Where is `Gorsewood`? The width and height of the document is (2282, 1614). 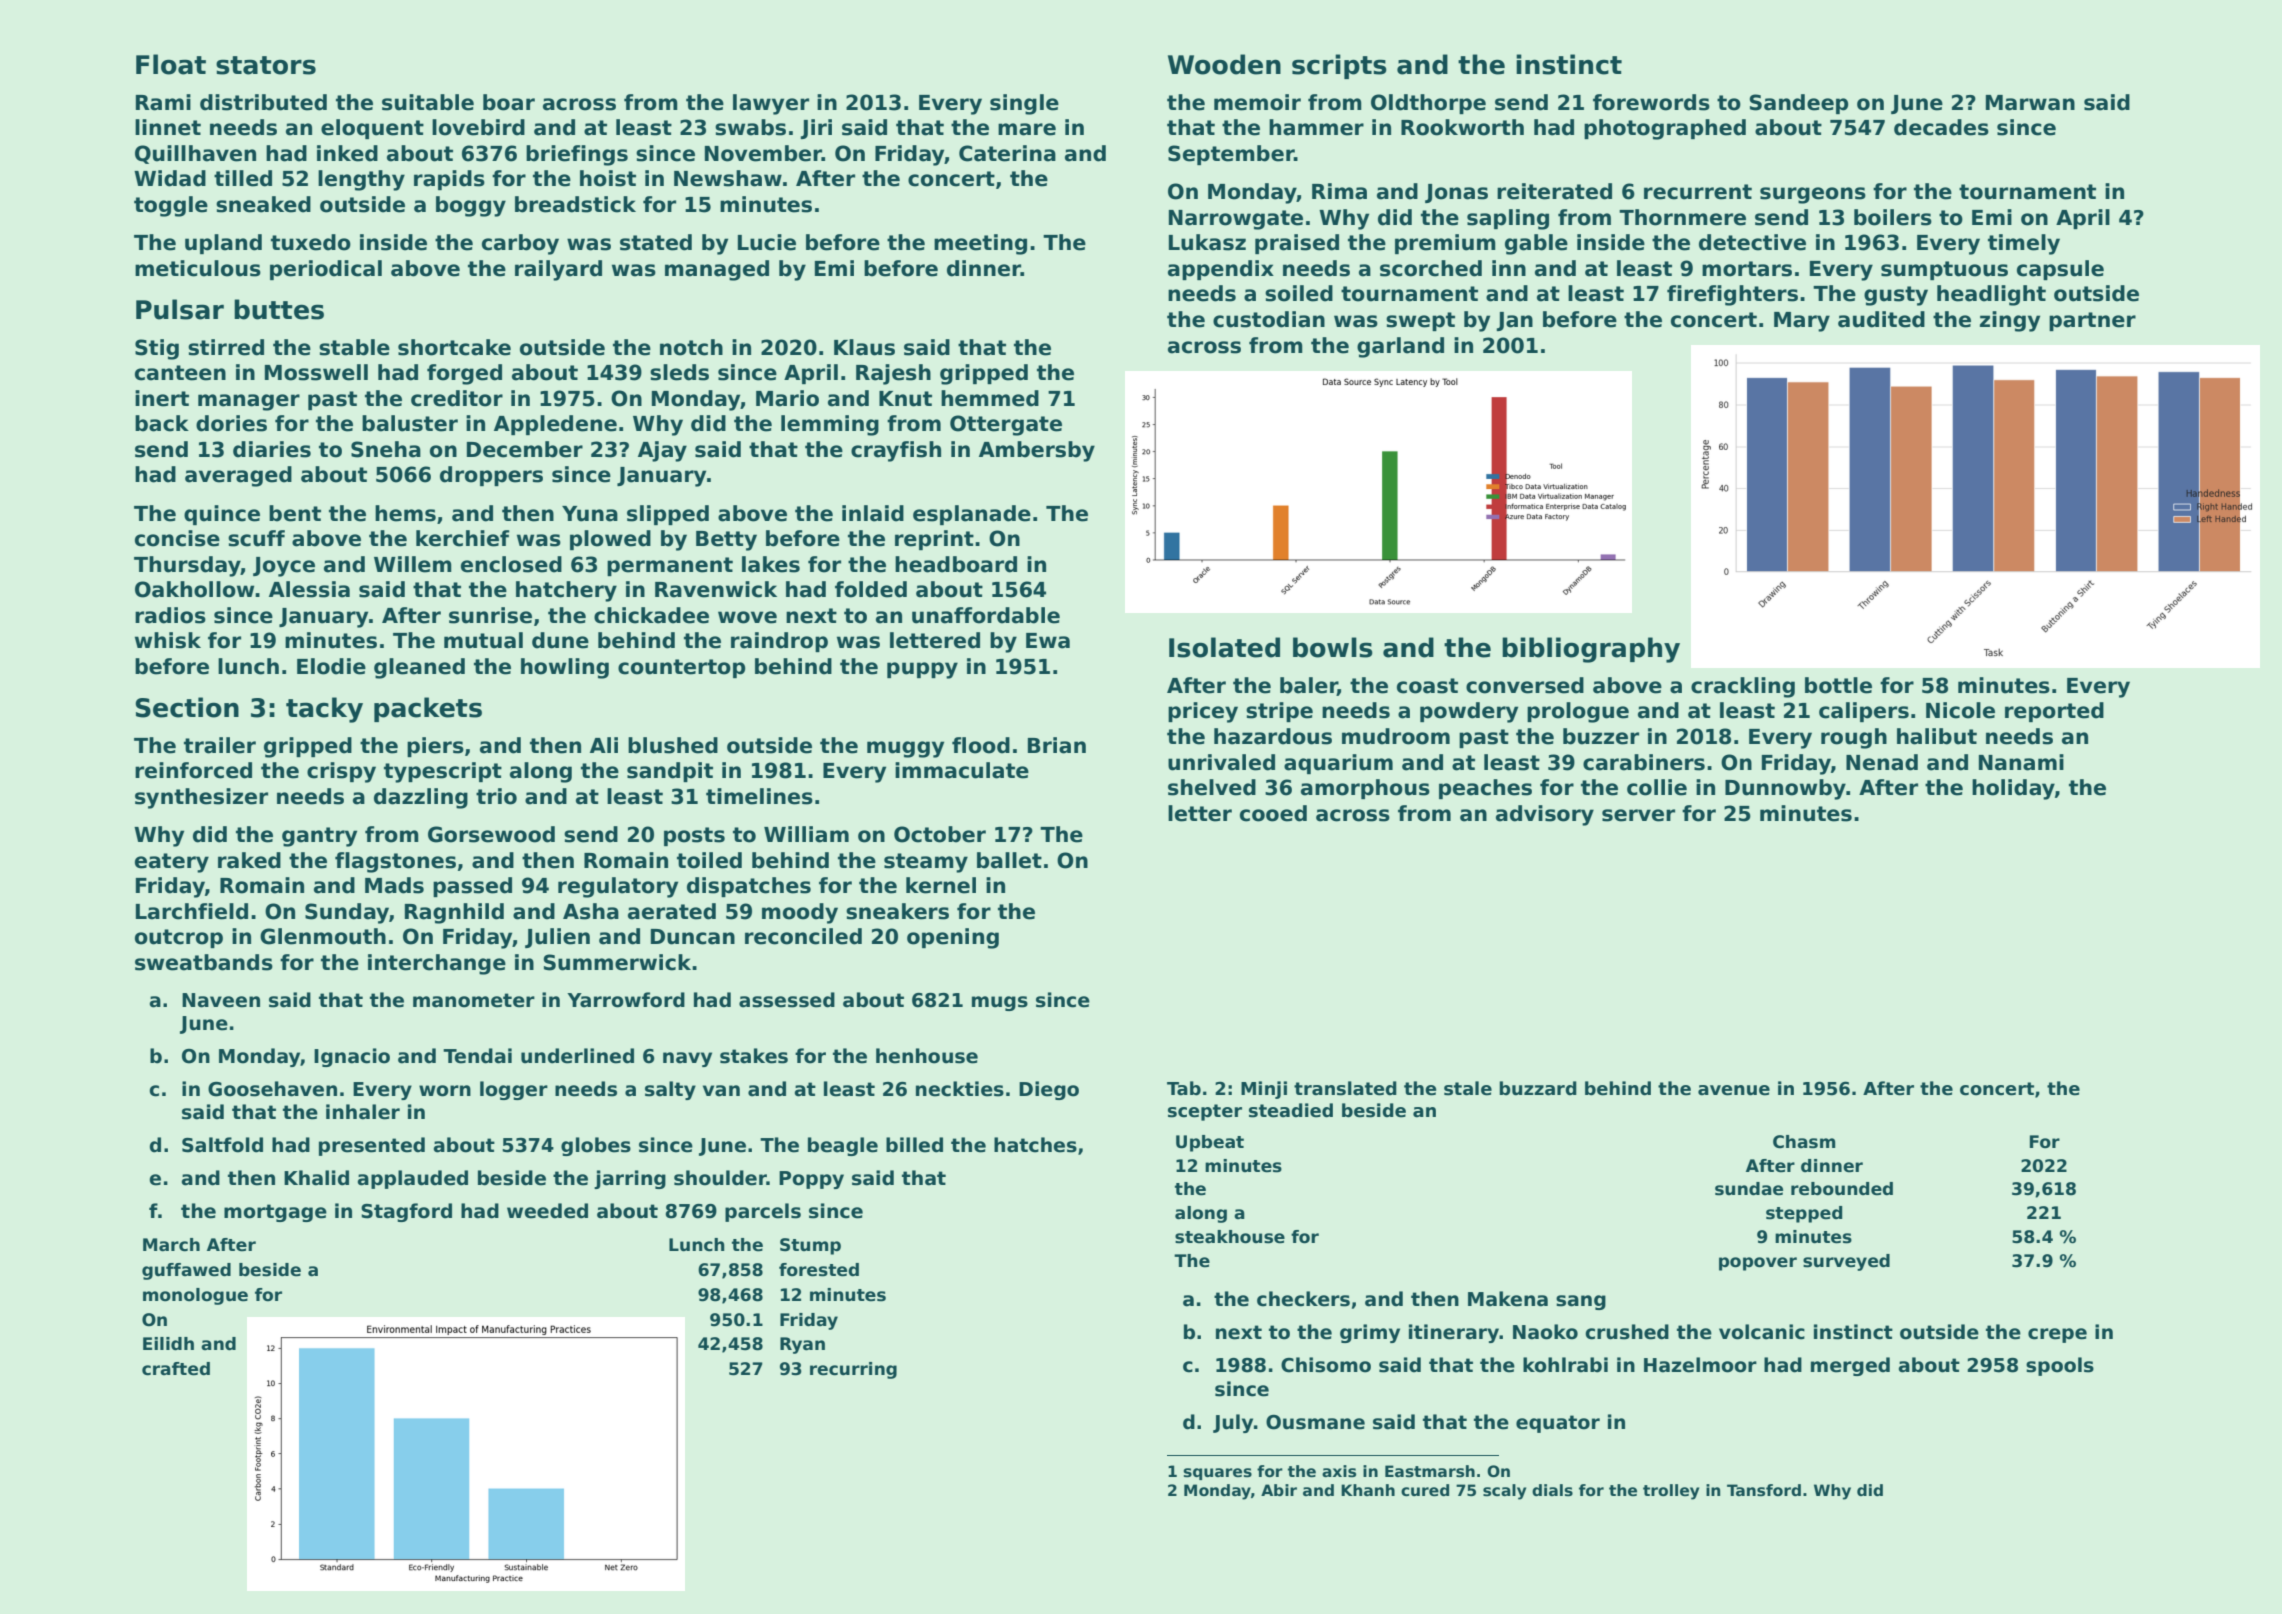
Gorsewood is located at coordinates (491, 834).
